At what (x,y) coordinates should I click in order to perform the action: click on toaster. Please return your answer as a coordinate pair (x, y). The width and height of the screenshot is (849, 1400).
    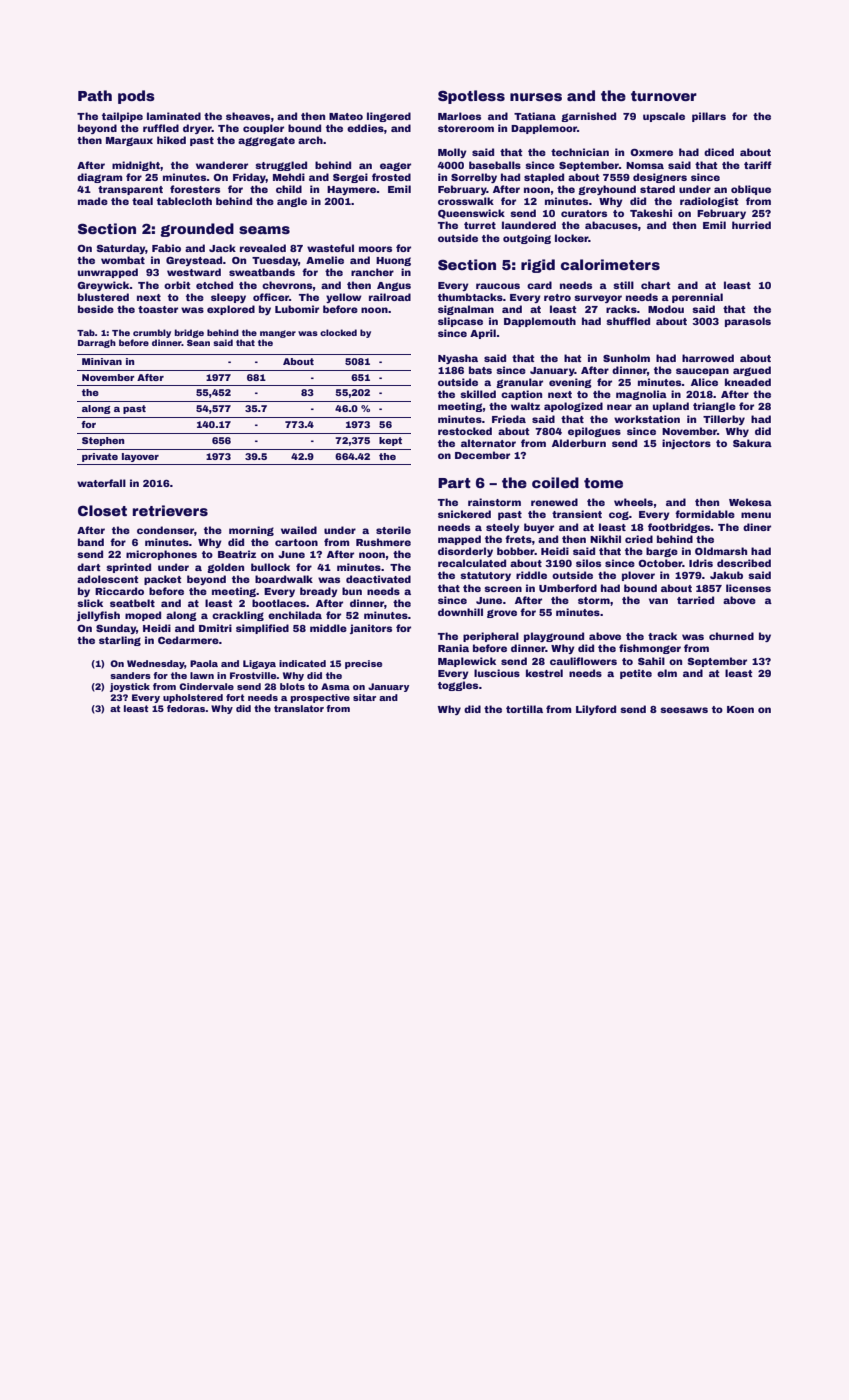
    Looking at the image, I should click on (158, 309).
